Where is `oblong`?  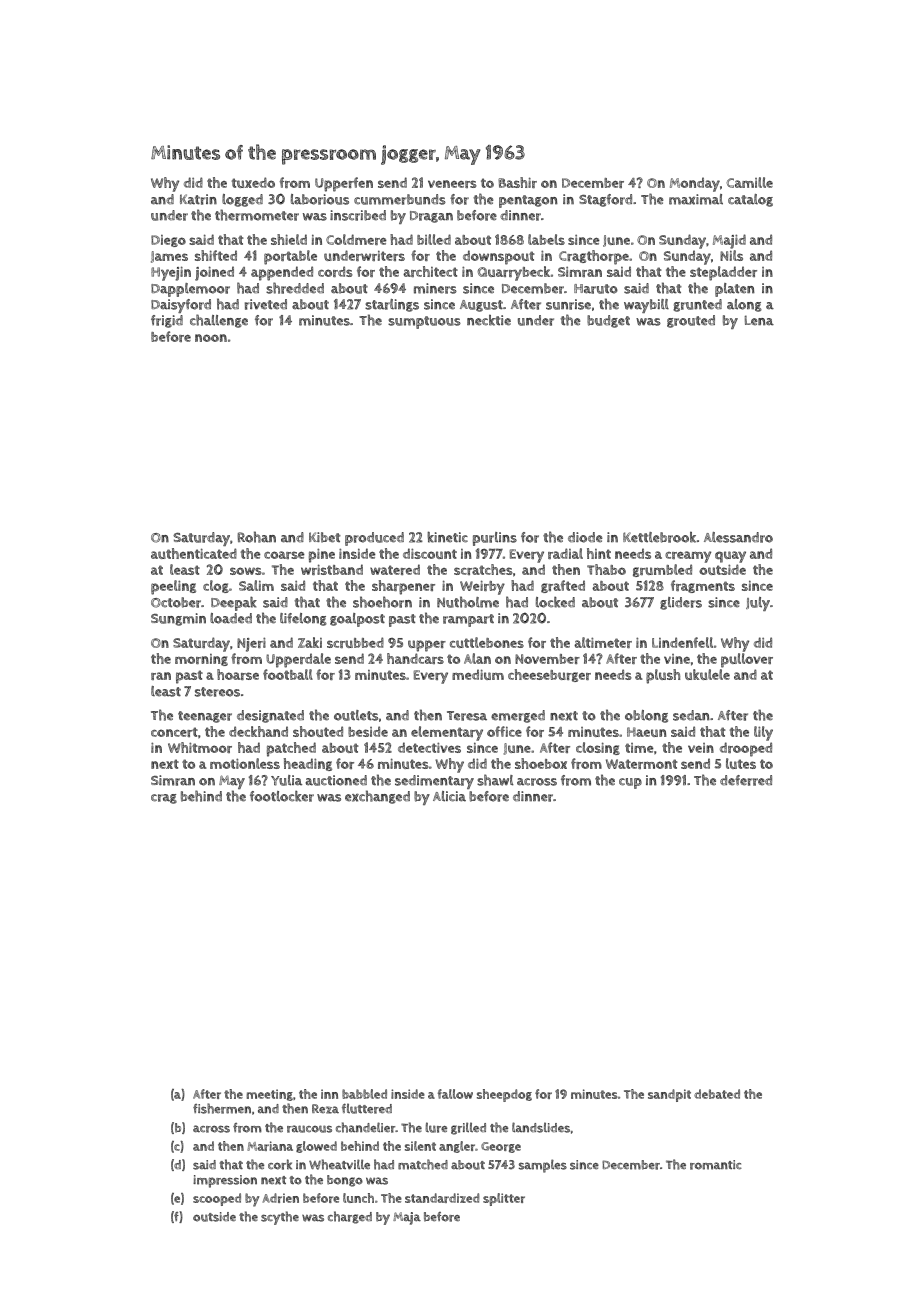 oblong is located at coordinates (646, 716).
